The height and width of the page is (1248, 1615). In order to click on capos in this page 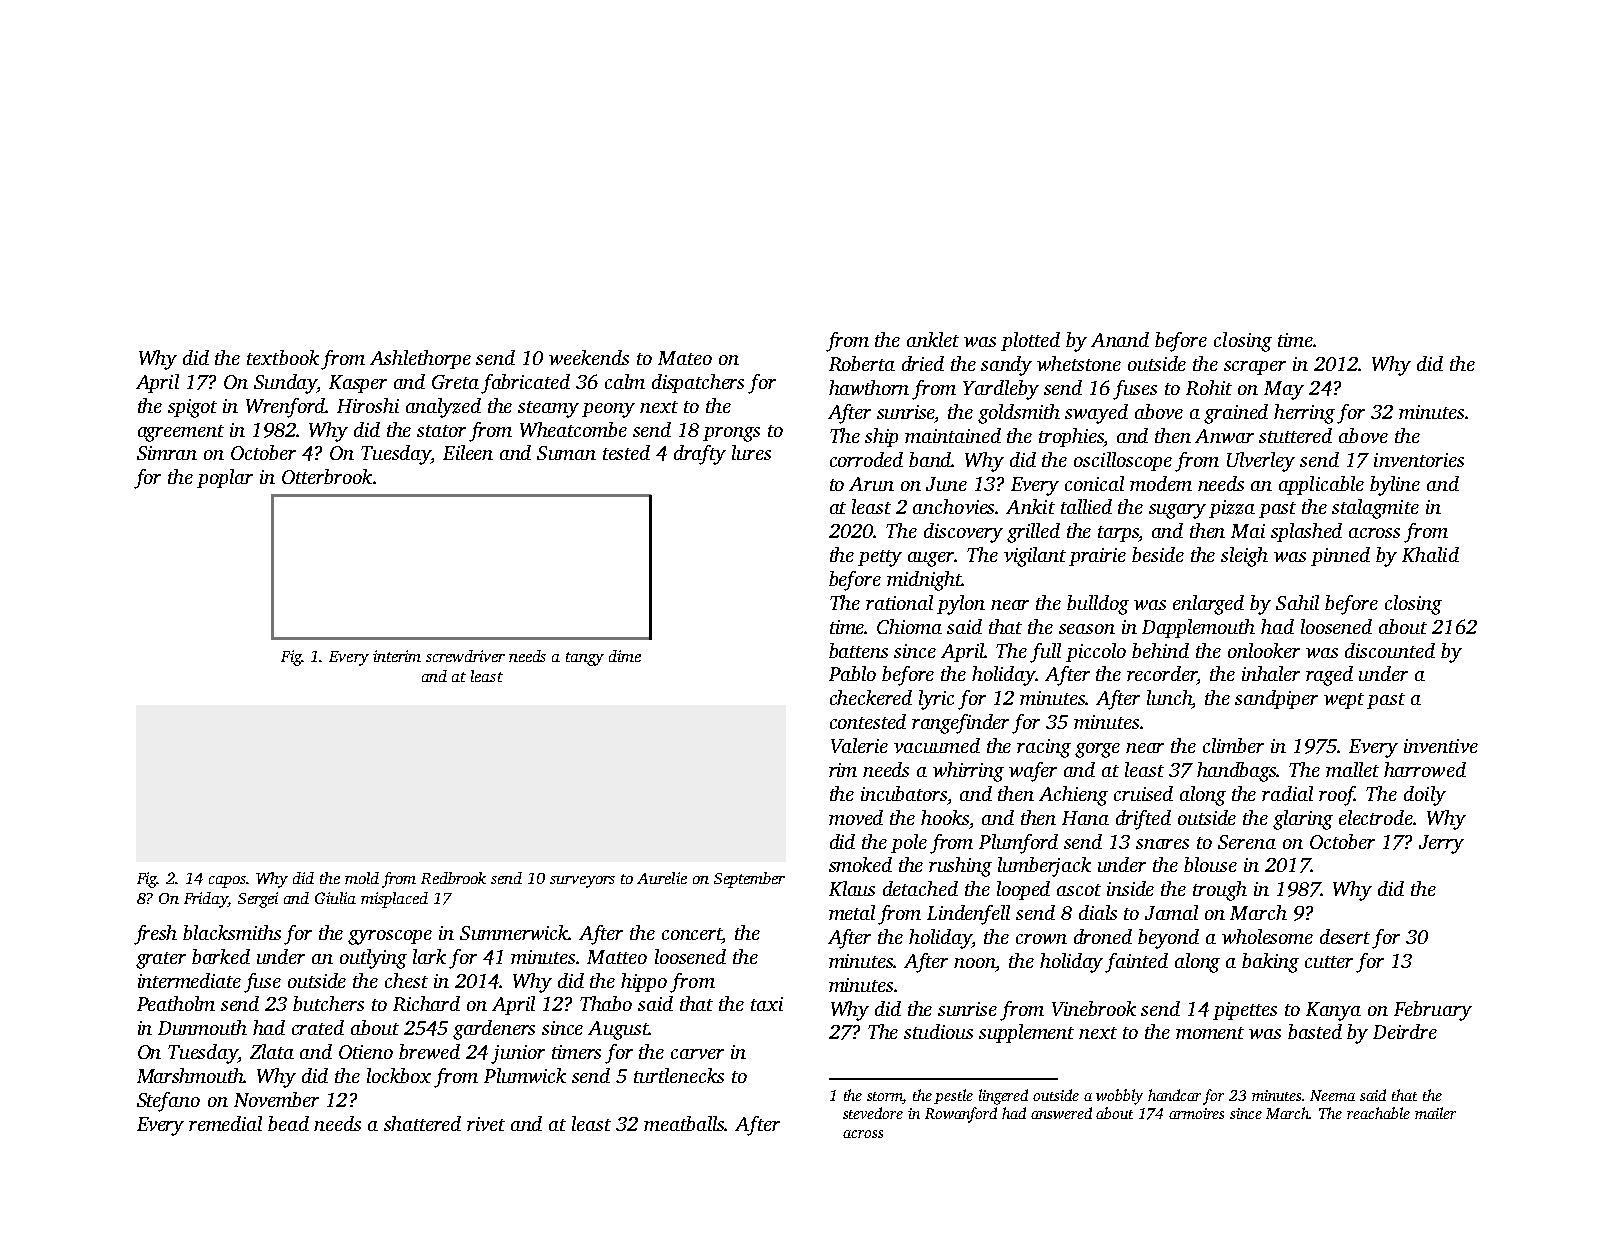, I will do `click(228, 882)`.
